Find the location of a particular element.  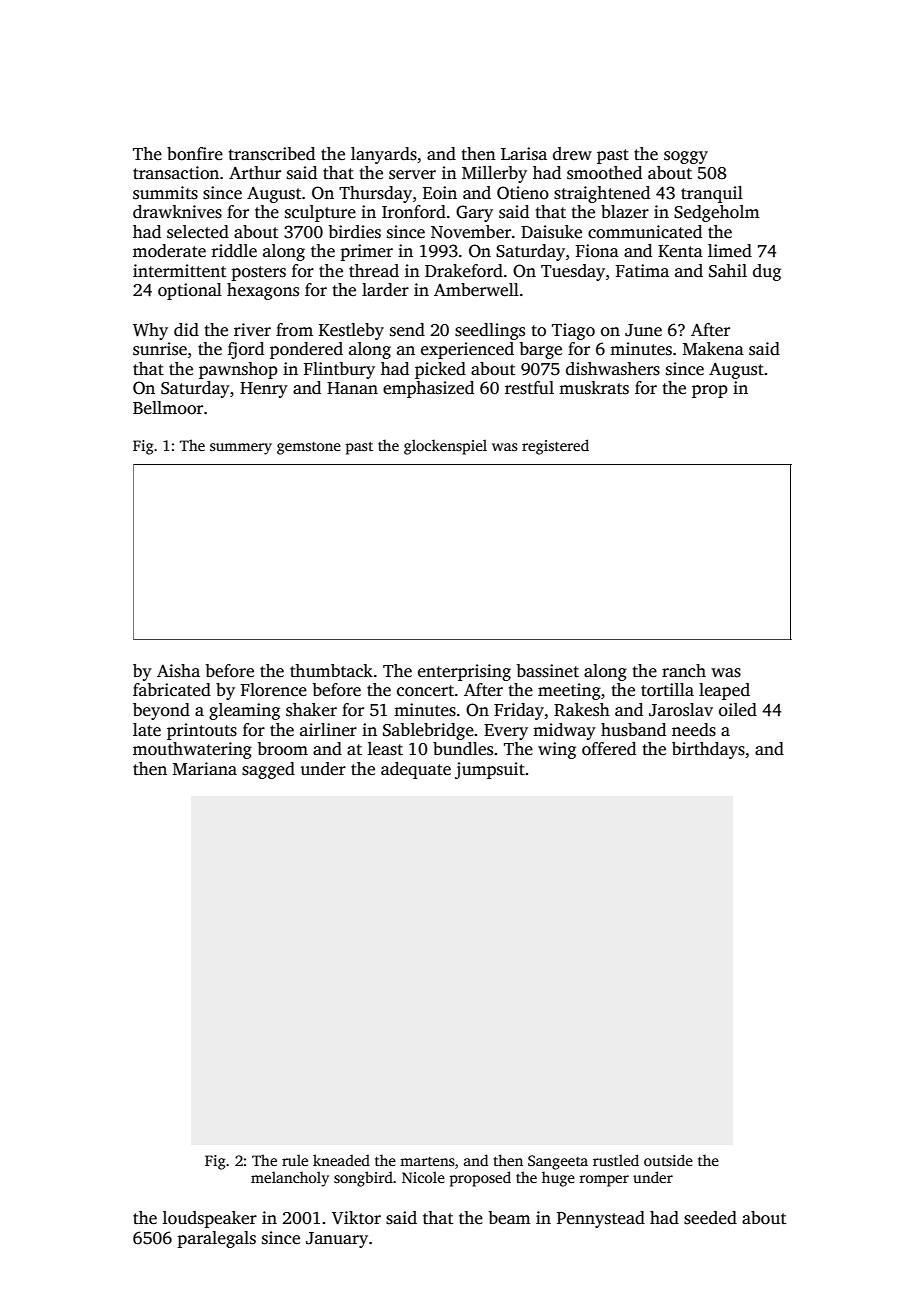

adequate is located at coordinates (416, 770).
